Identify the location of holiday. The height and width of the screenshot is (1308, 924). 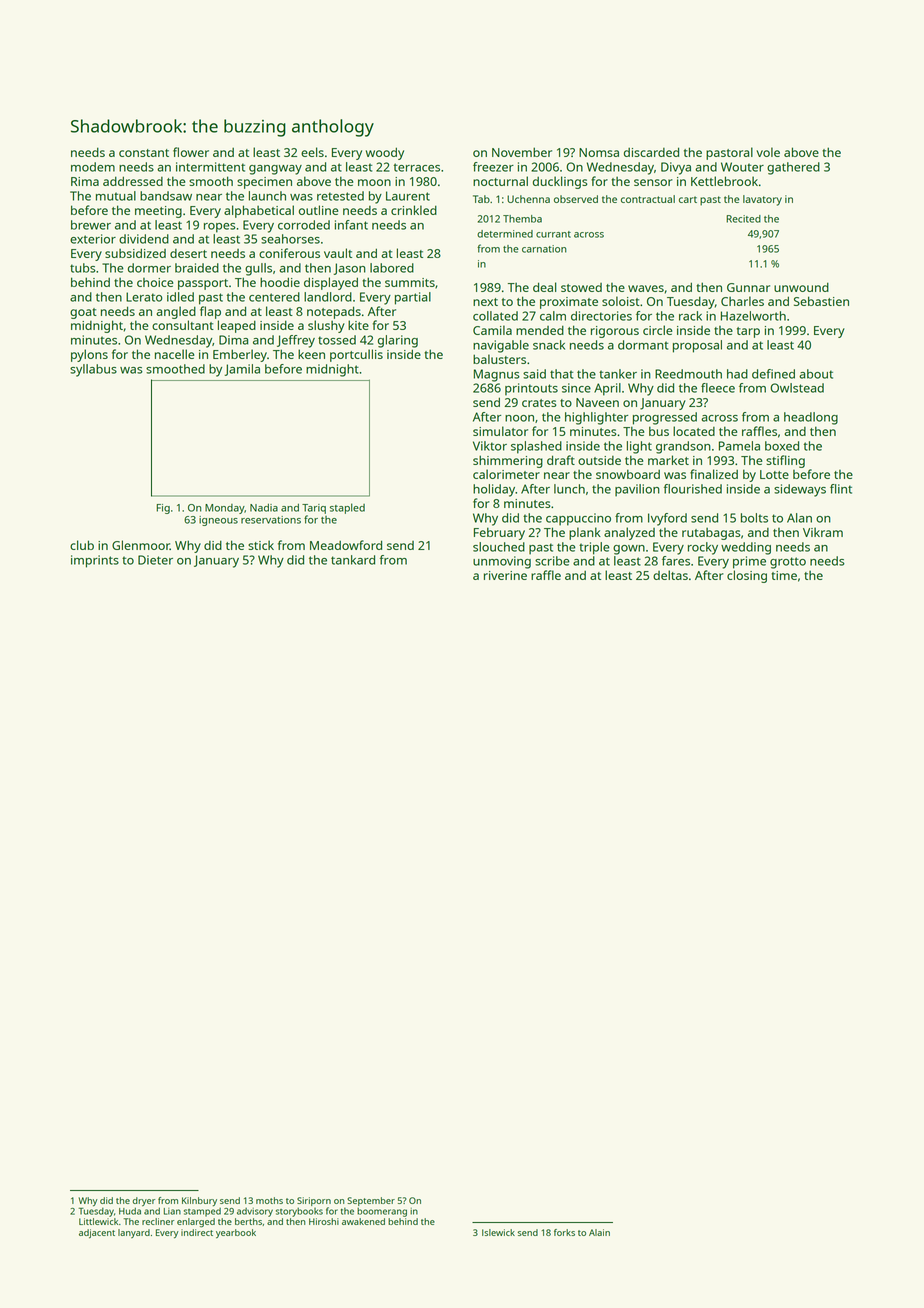
(494, 490).
